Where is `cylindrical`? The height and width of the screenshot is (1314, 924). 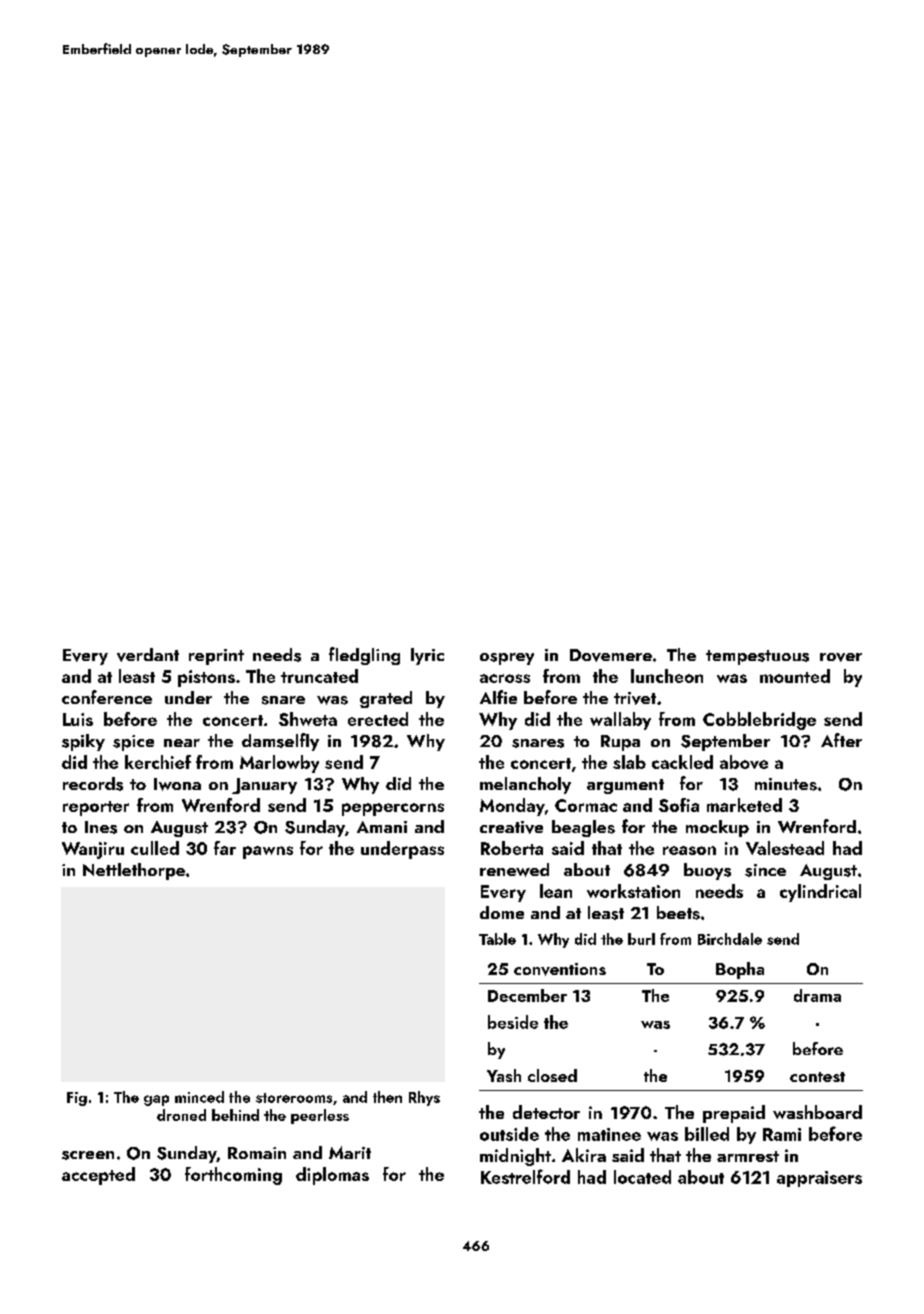
cylindrical is located at coordinates (820, 893).
